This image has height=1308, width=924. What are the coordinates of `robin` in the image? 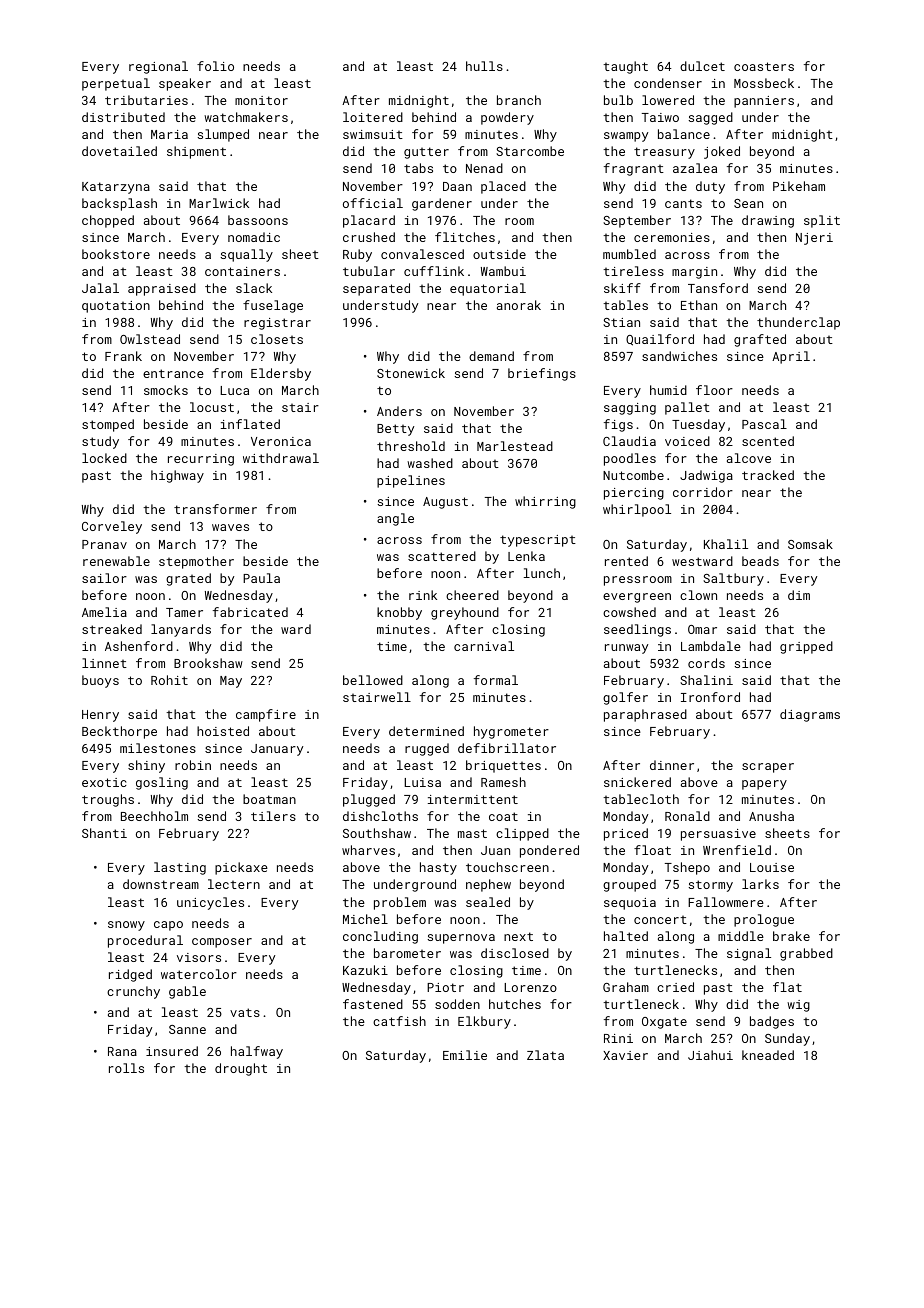 It's located at (193, 765).
